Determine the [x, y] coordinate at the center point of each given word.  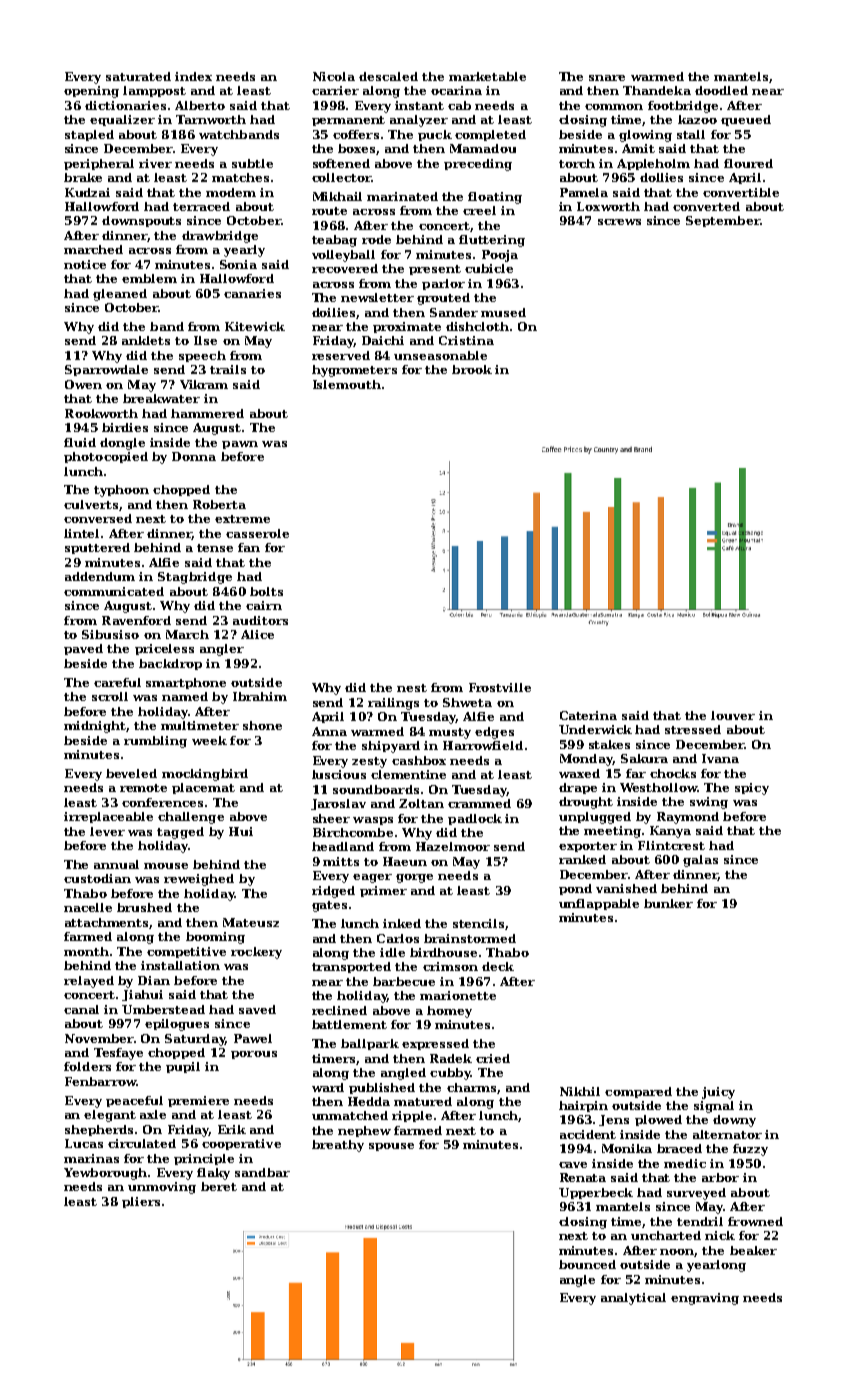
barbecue [404, 981]
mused [503, 312]
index [193, 76]
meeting [612, 832]
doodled [721, 90]
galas [700, 861]
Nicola [334, 76]
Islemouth [347, 384]
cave [573, 1165]
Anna [329, 731]
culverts [91, 504]
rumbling [155, 742]
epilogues [177, 1025]
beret [219, 1186]
